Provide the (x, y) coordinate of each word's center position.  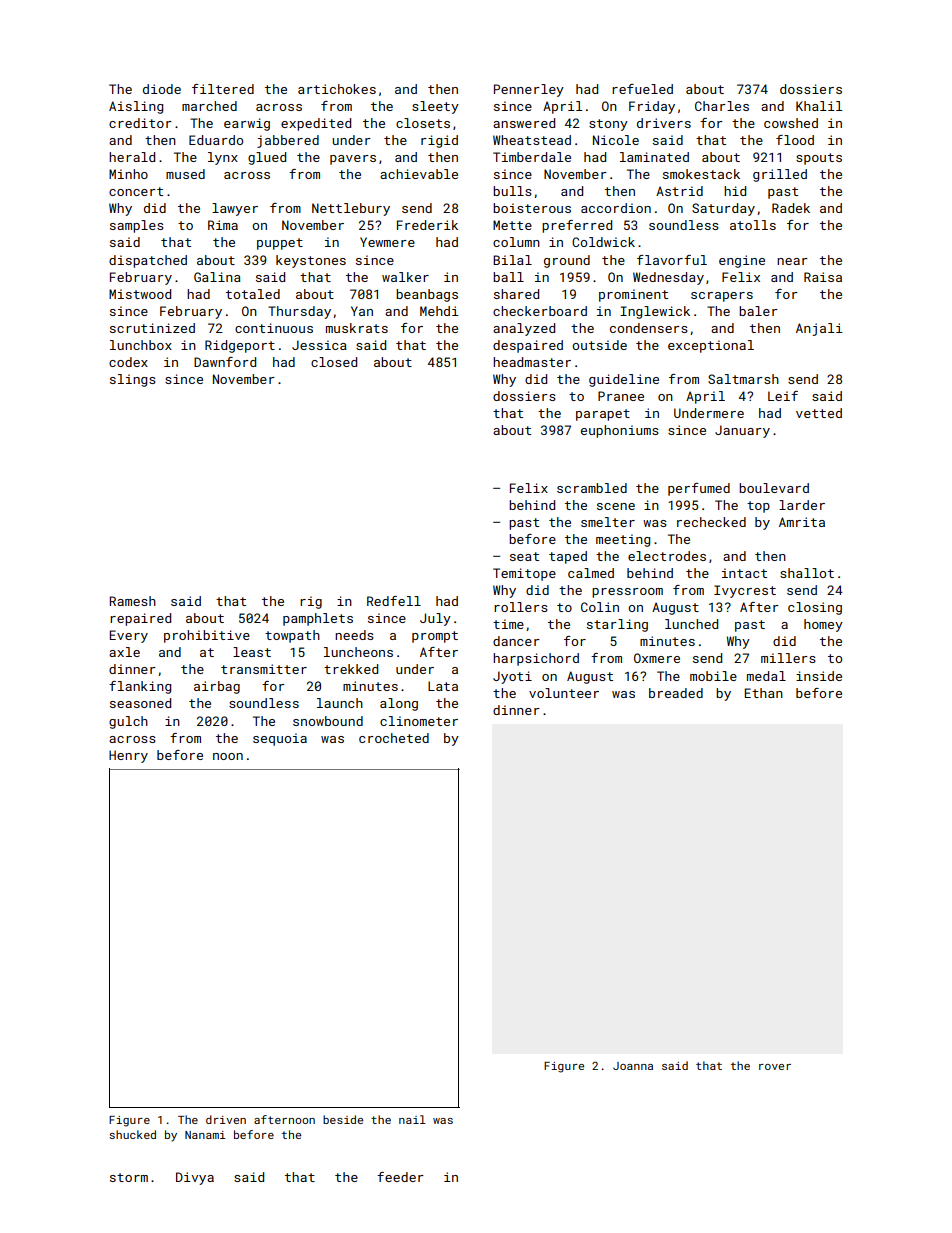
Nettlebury (351, 209)
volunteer (564, 693)
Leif (783, 396)
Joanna (633, 1066)
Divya (195, 1178)
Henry (128, 756)
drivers (664, 123)
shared (516, 294)
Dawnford (225, 362)
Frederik (427, 225)
